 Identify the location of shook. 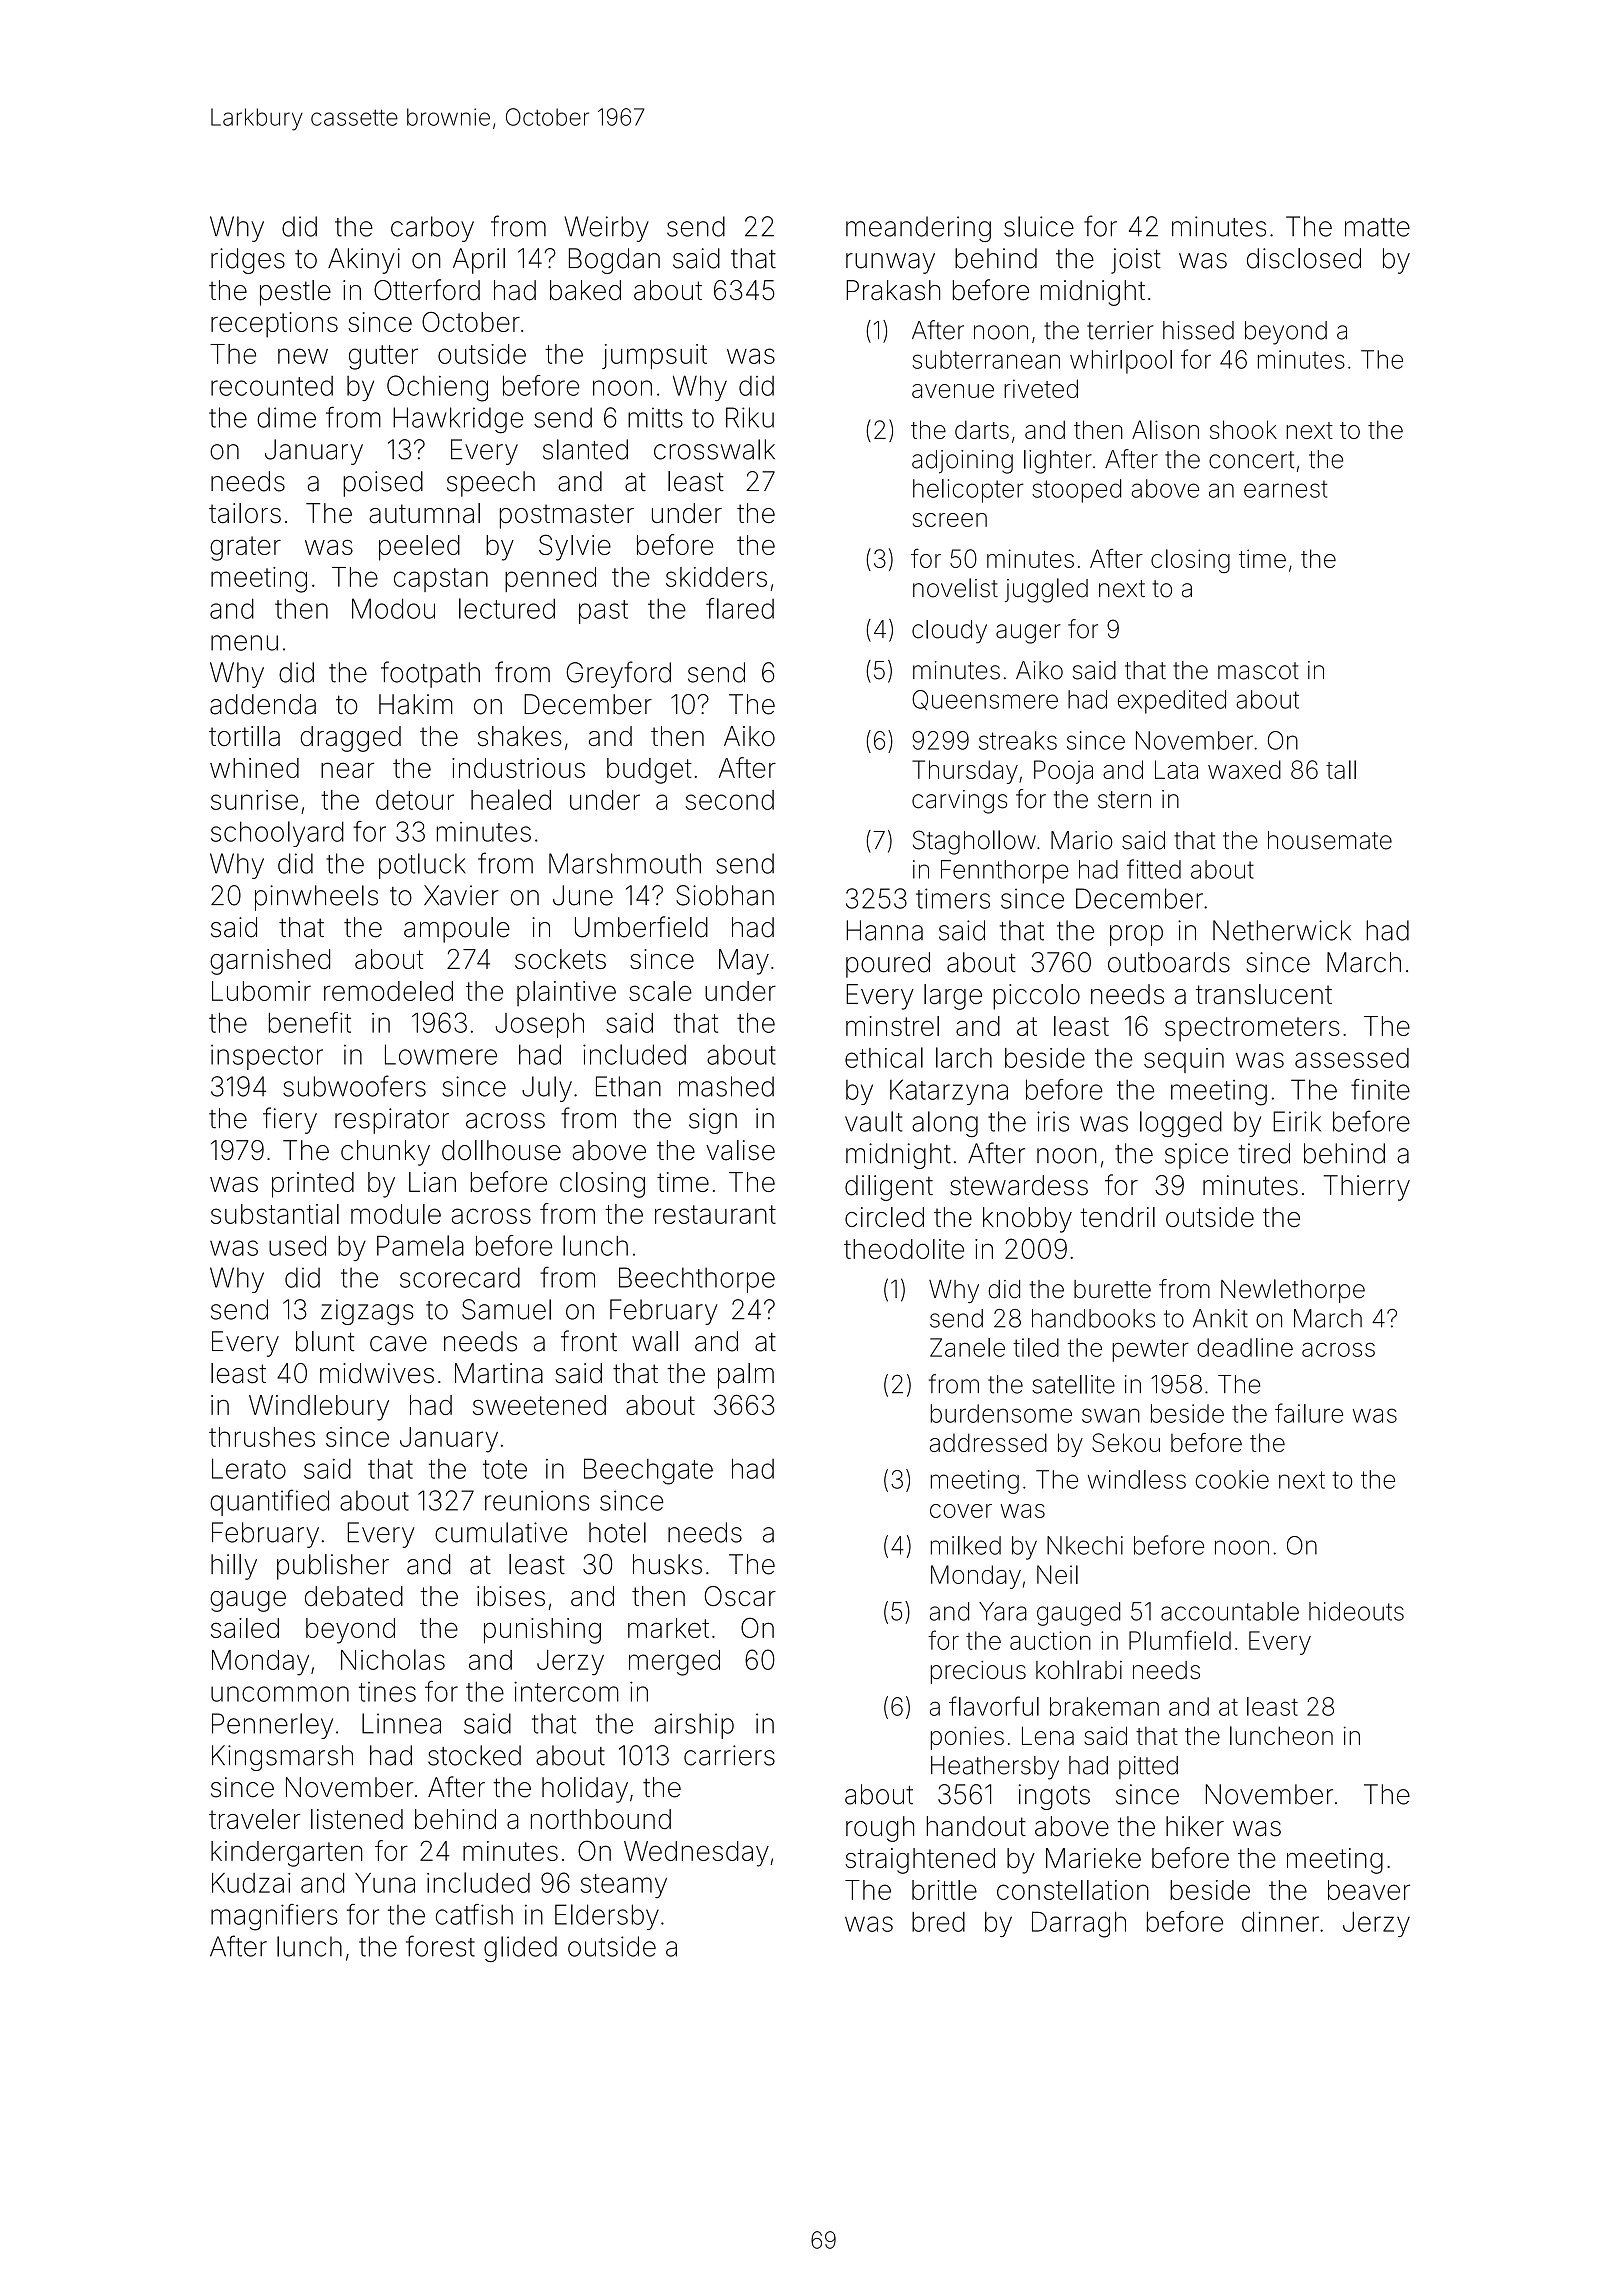
(1243, 429).
